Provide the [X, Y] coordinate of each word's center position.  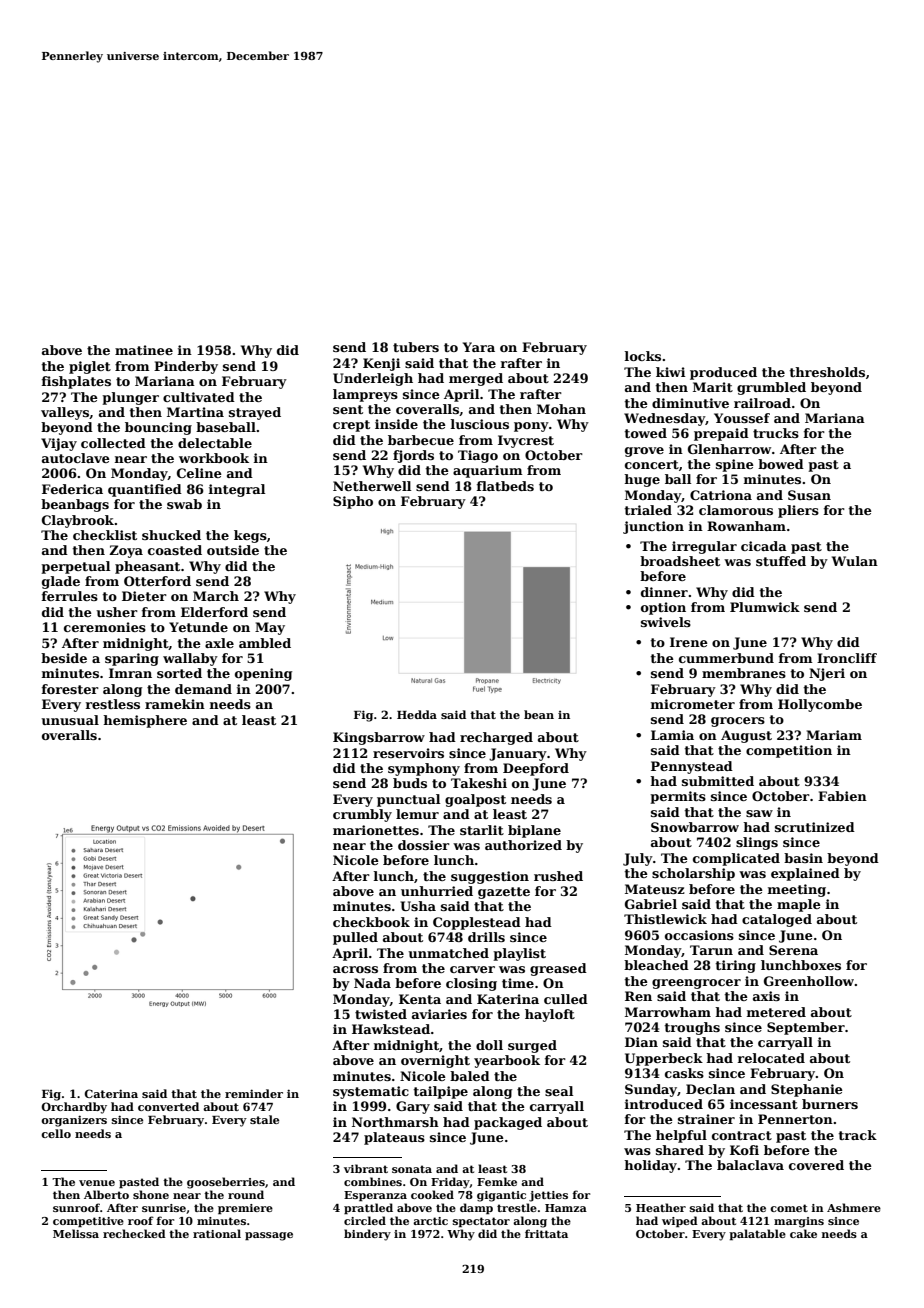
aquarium [488, 471]
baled [470, 1076]
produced [723, 373]
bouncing [158, 428]
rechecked [134, 1233]
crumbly [362, 815]
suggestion [490, 877]
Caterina [111, 1093]
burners [830, 1104]
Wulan [855, 561]
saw [759, 813]
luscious [480, 424]
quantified [145, 490]
